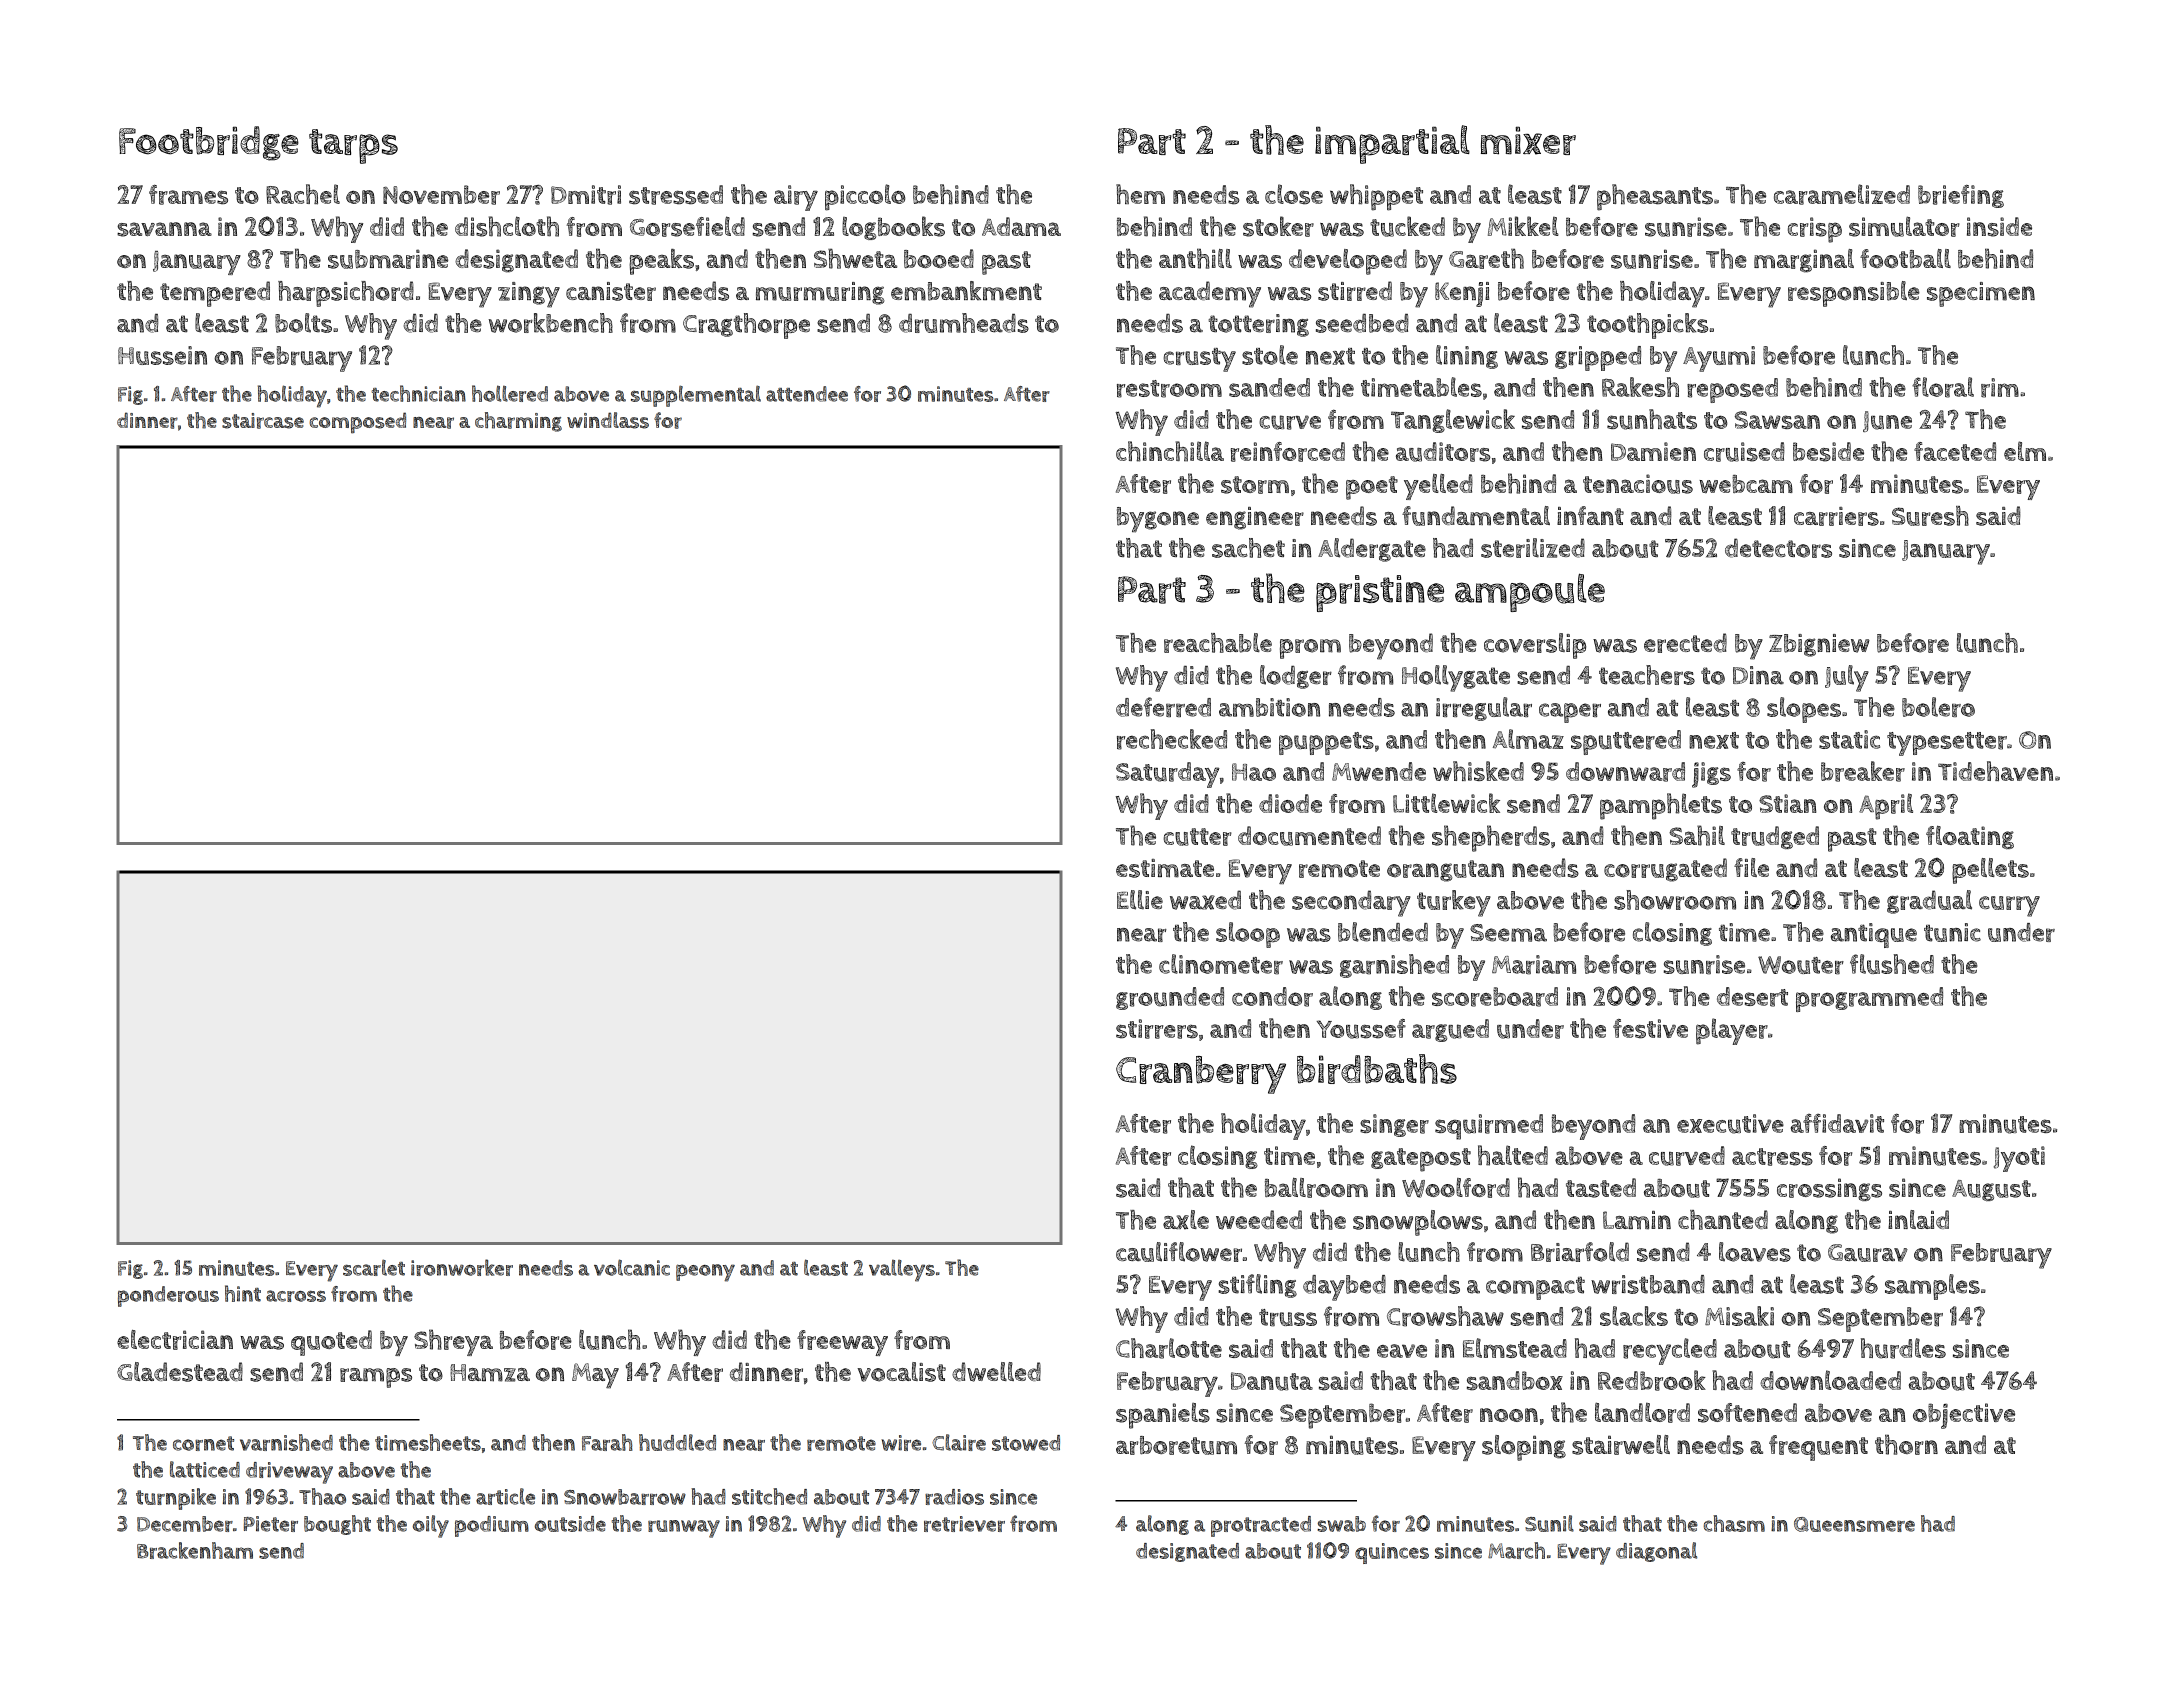  Describe the element at coordinates (353, 146) in the screenshot. I see `tarps` at that location.
